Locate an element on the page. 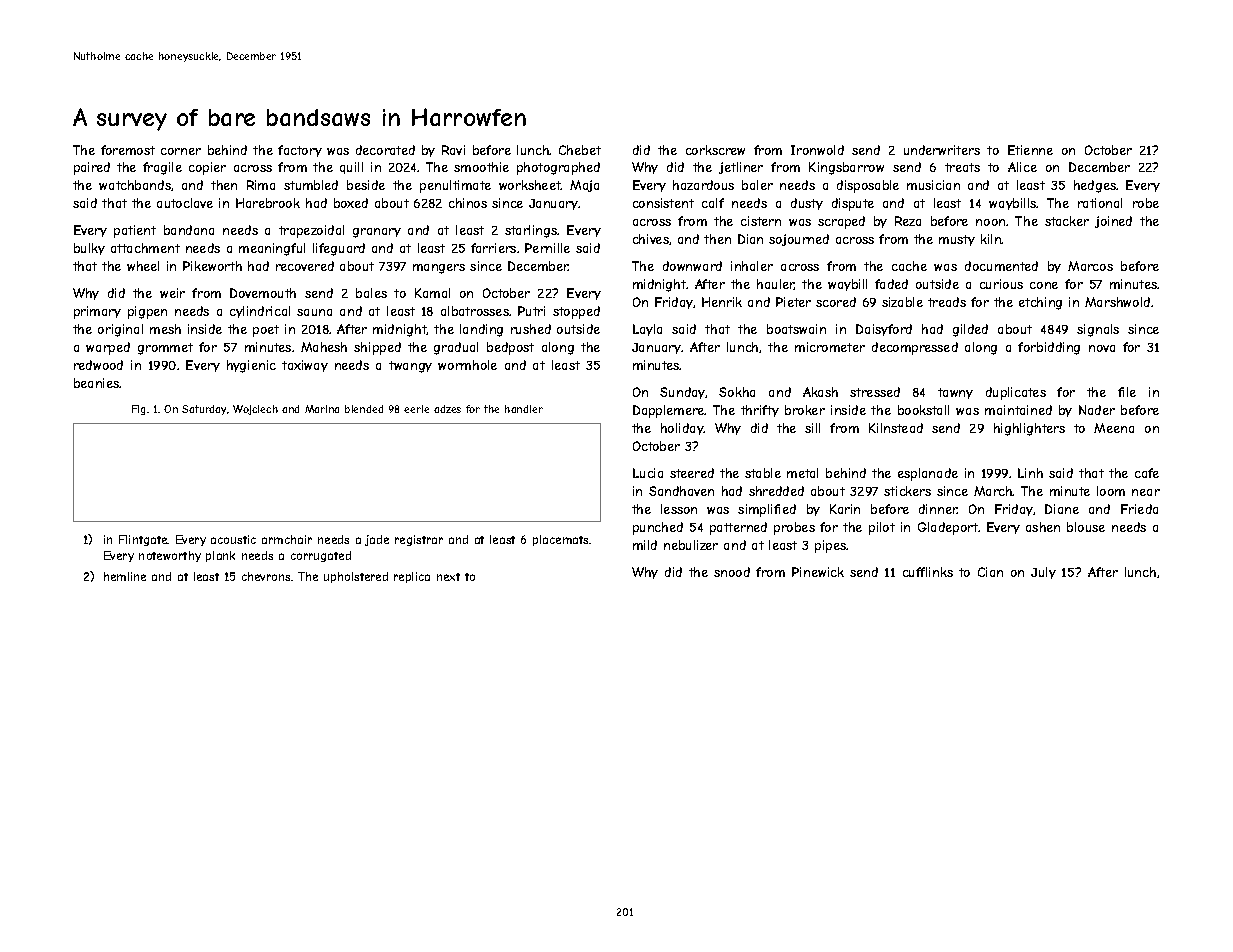 Image resolution: width=1233 pixels, height=952 pixels. registrar is located at coordinates (419, 540).
